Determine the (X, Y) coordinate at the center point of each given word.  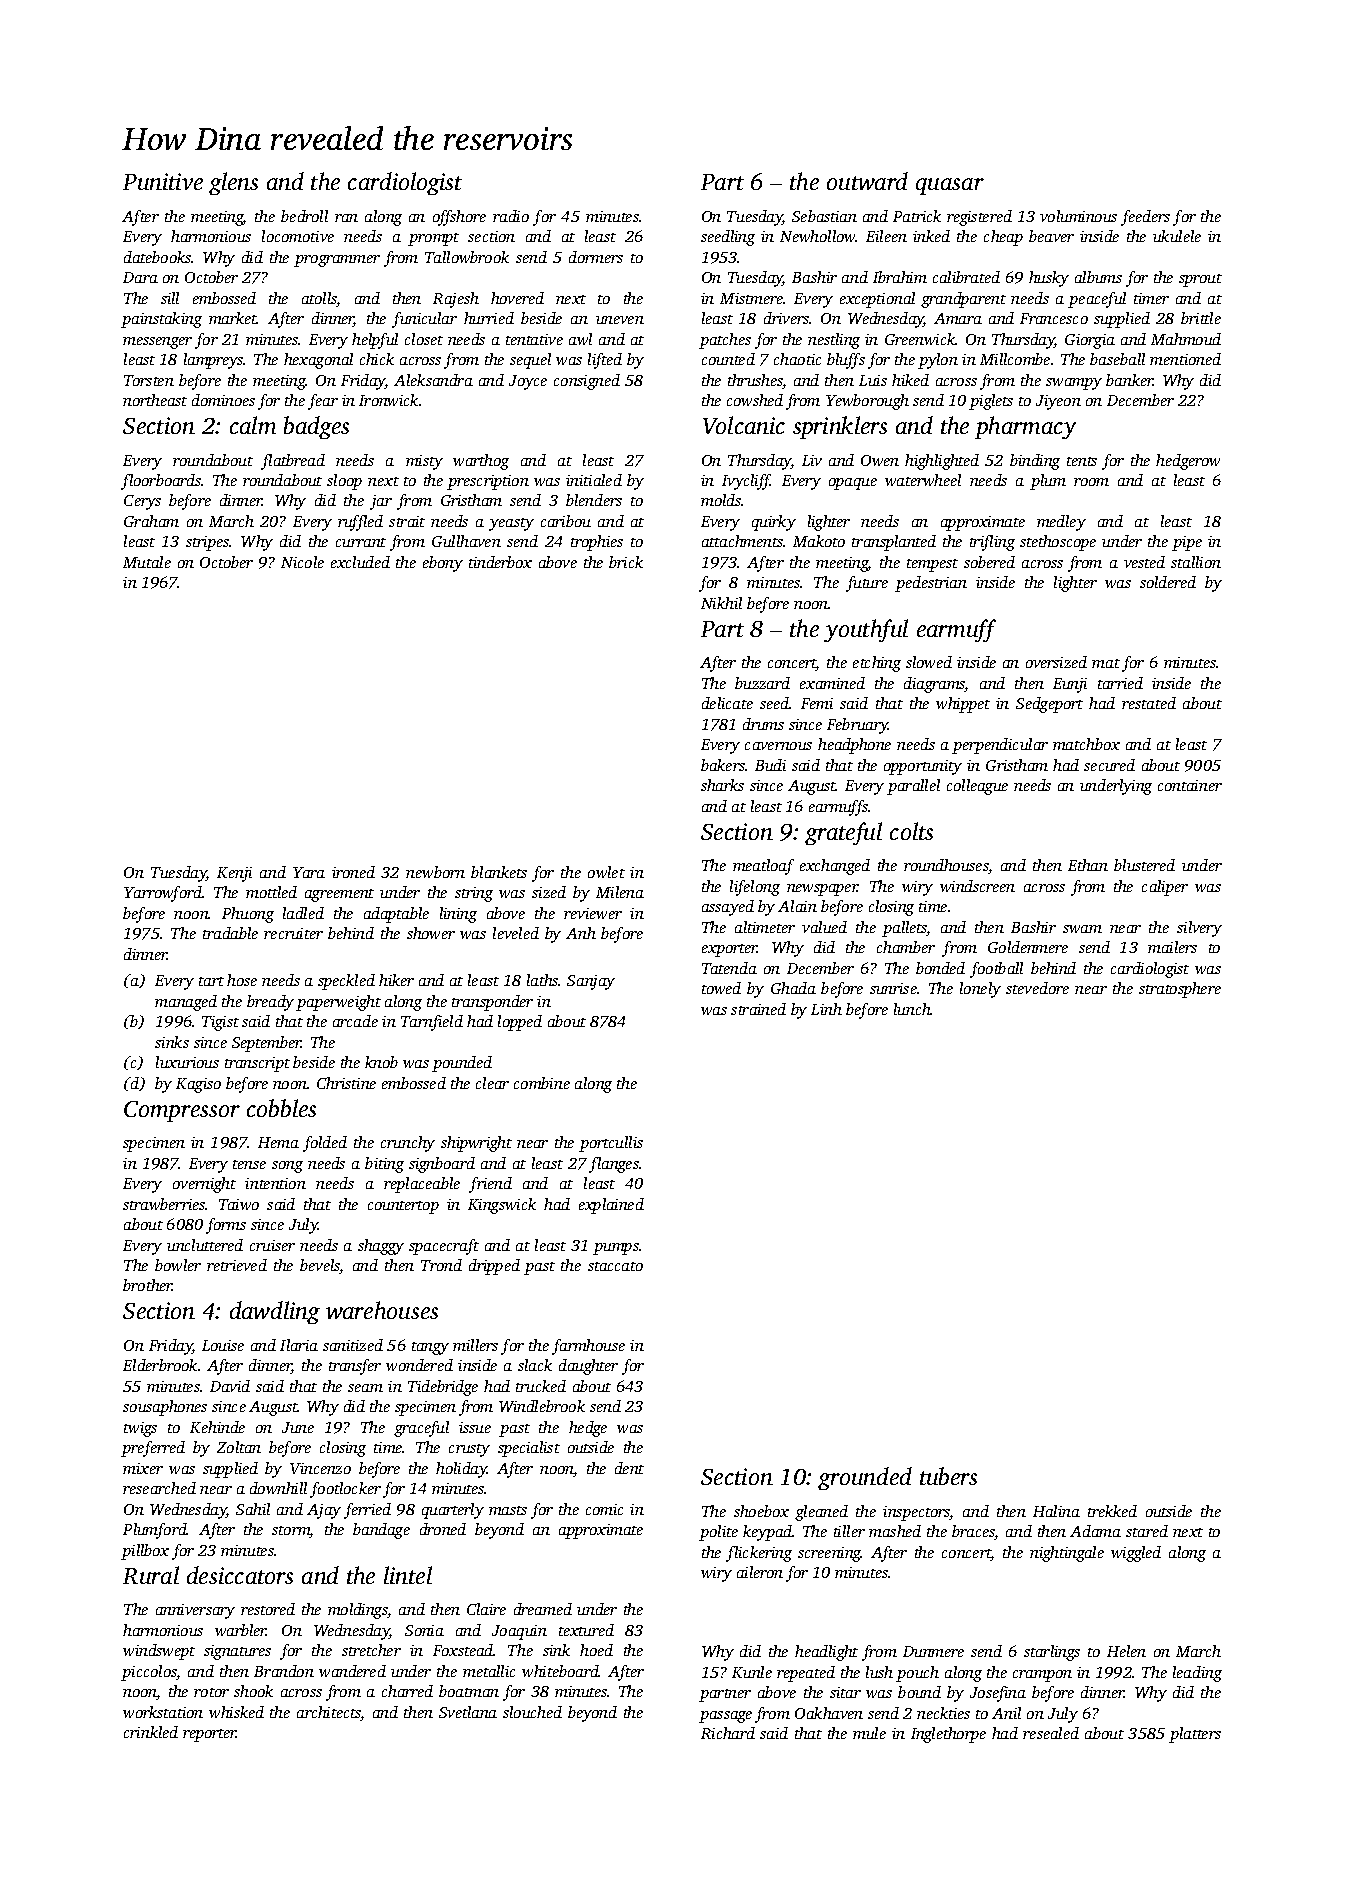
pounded (462, 1064)
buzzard (762, 683)
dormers (596, 257)
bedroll (304, 216)
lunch (912, 1009)
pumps (616, 1249)
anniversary (195, 1611)
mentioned (1185, 359)
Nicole (302, 562)
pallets (904, 929)
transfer (355, 1367)
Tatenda (729, 968)
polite (718, 1533)
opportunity (923, 767)
